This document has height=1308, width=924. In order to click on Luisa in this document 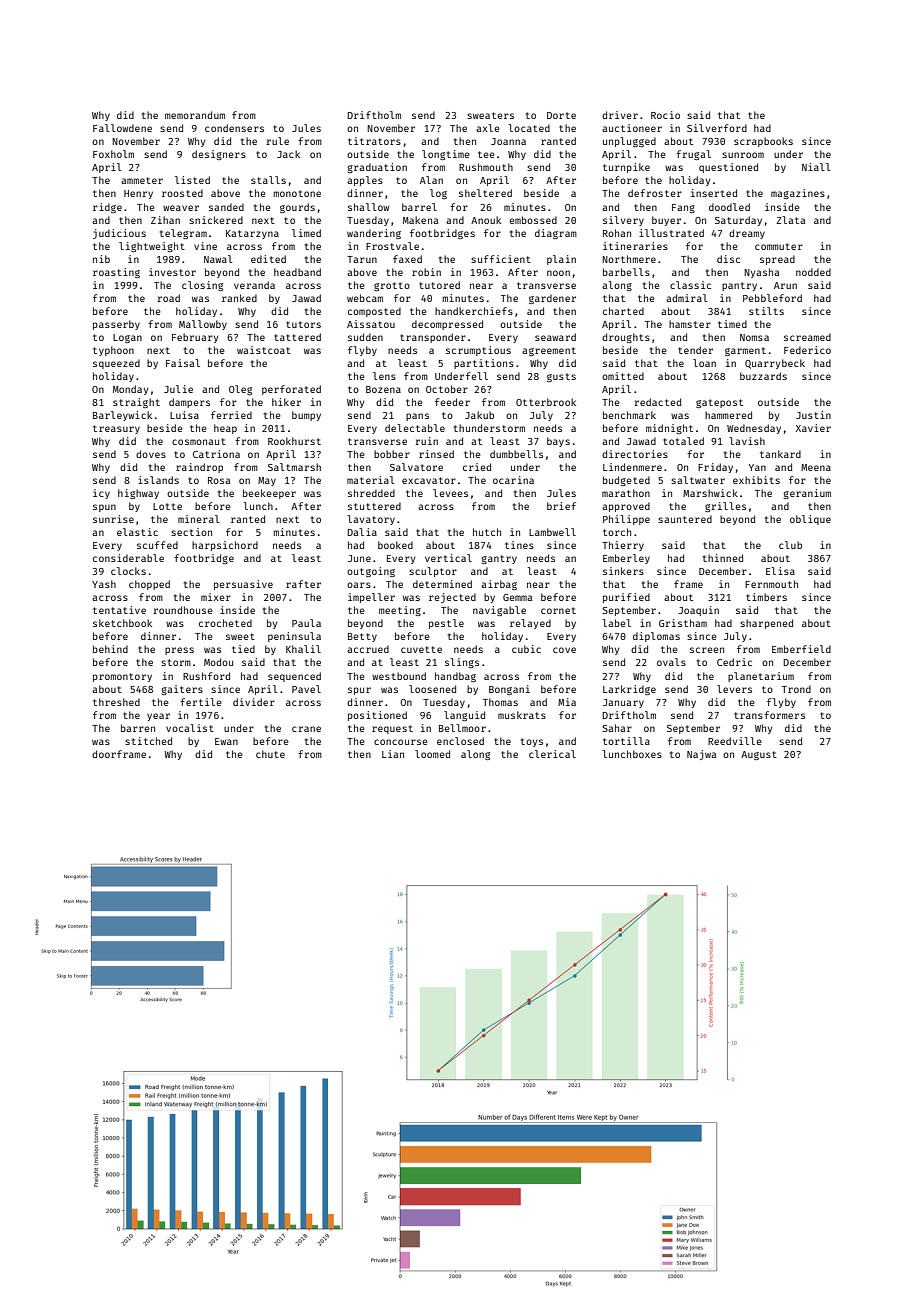, I will do `click(184, 415)`.
